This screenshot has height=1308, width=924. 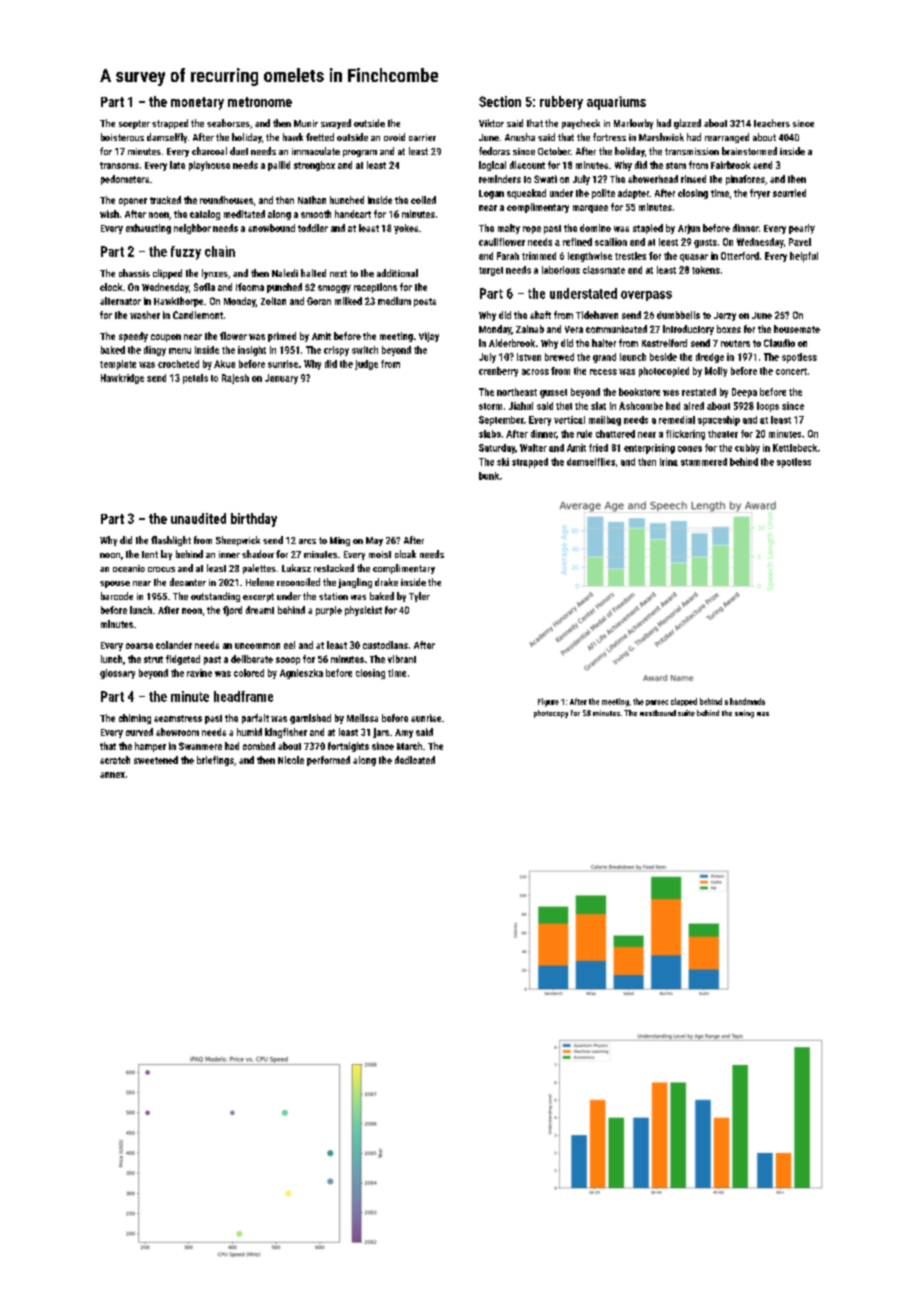 What do you see at coordinates (312, 200) in the screenshot?
I see `Nathan` at bounding box center [312, 200].
